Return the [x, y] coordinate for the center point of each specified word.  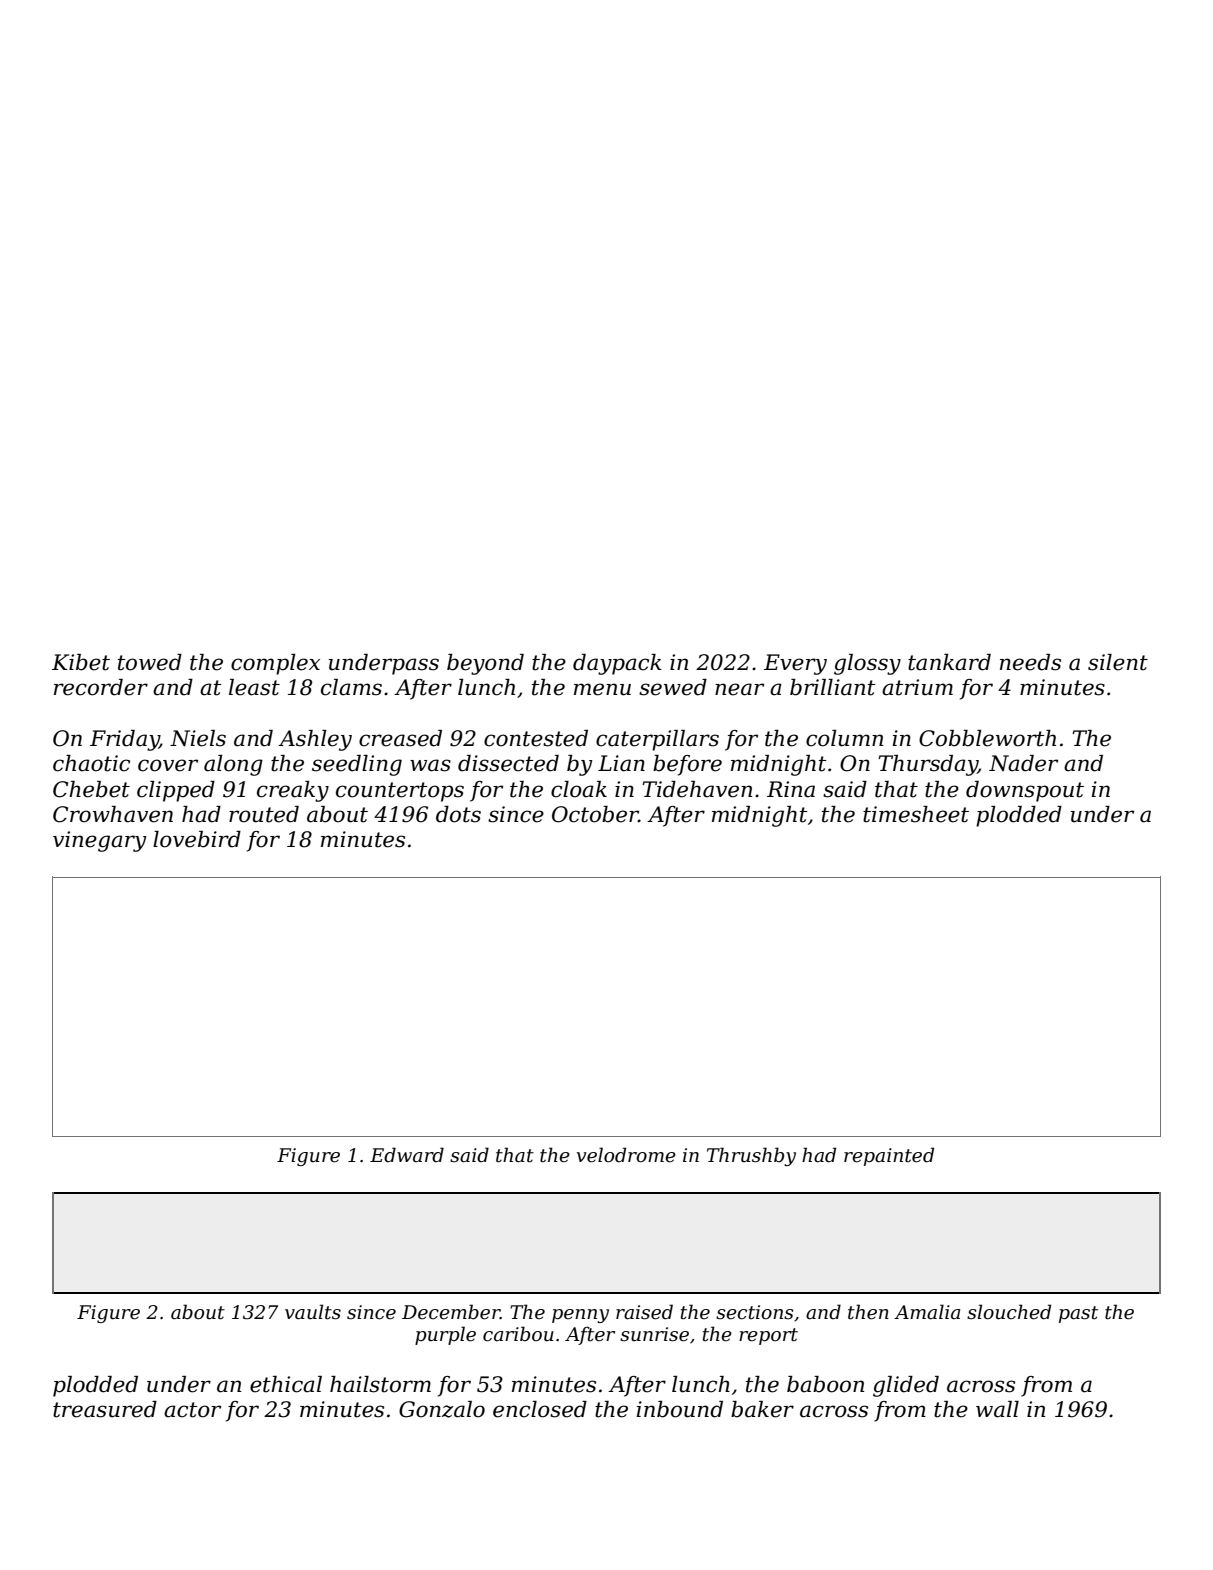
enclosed [540, 1409]
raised [644, 1312]
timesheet [916, 814]
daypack [617, 664]
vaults [313, 1312]
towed [150, 662]
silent [1118, 662]
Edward [407, 1154]
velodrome [626, 1155]
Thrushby [751, 1156]
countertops [400, 792]
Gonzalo [442, 1409]
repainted [889, 1156]
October [595, 814]
